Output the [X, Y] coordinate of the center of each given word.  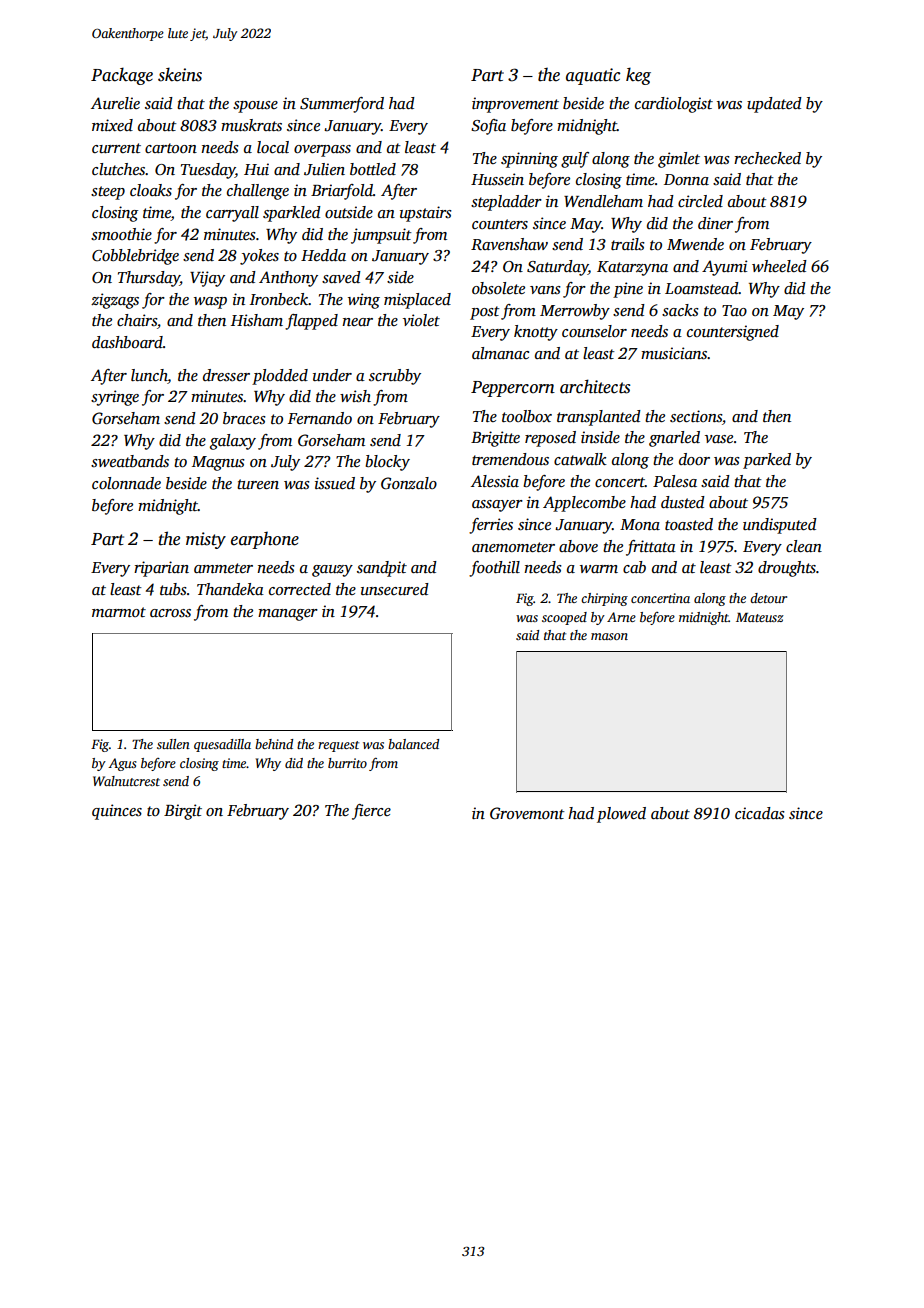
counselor [594, 331]
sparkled [292, 214]
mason [609, 636]
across [170, 613]
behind [274, 744]
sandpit [382, 569]
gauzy [332, 571]
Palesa [675, 481]
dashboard [127, 342]
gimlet [679, 160]
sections [696, 416]
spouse [255, 107]
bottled [373, 169]
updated [774, 105]
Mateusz [760, 617]
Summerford [342, 105]
